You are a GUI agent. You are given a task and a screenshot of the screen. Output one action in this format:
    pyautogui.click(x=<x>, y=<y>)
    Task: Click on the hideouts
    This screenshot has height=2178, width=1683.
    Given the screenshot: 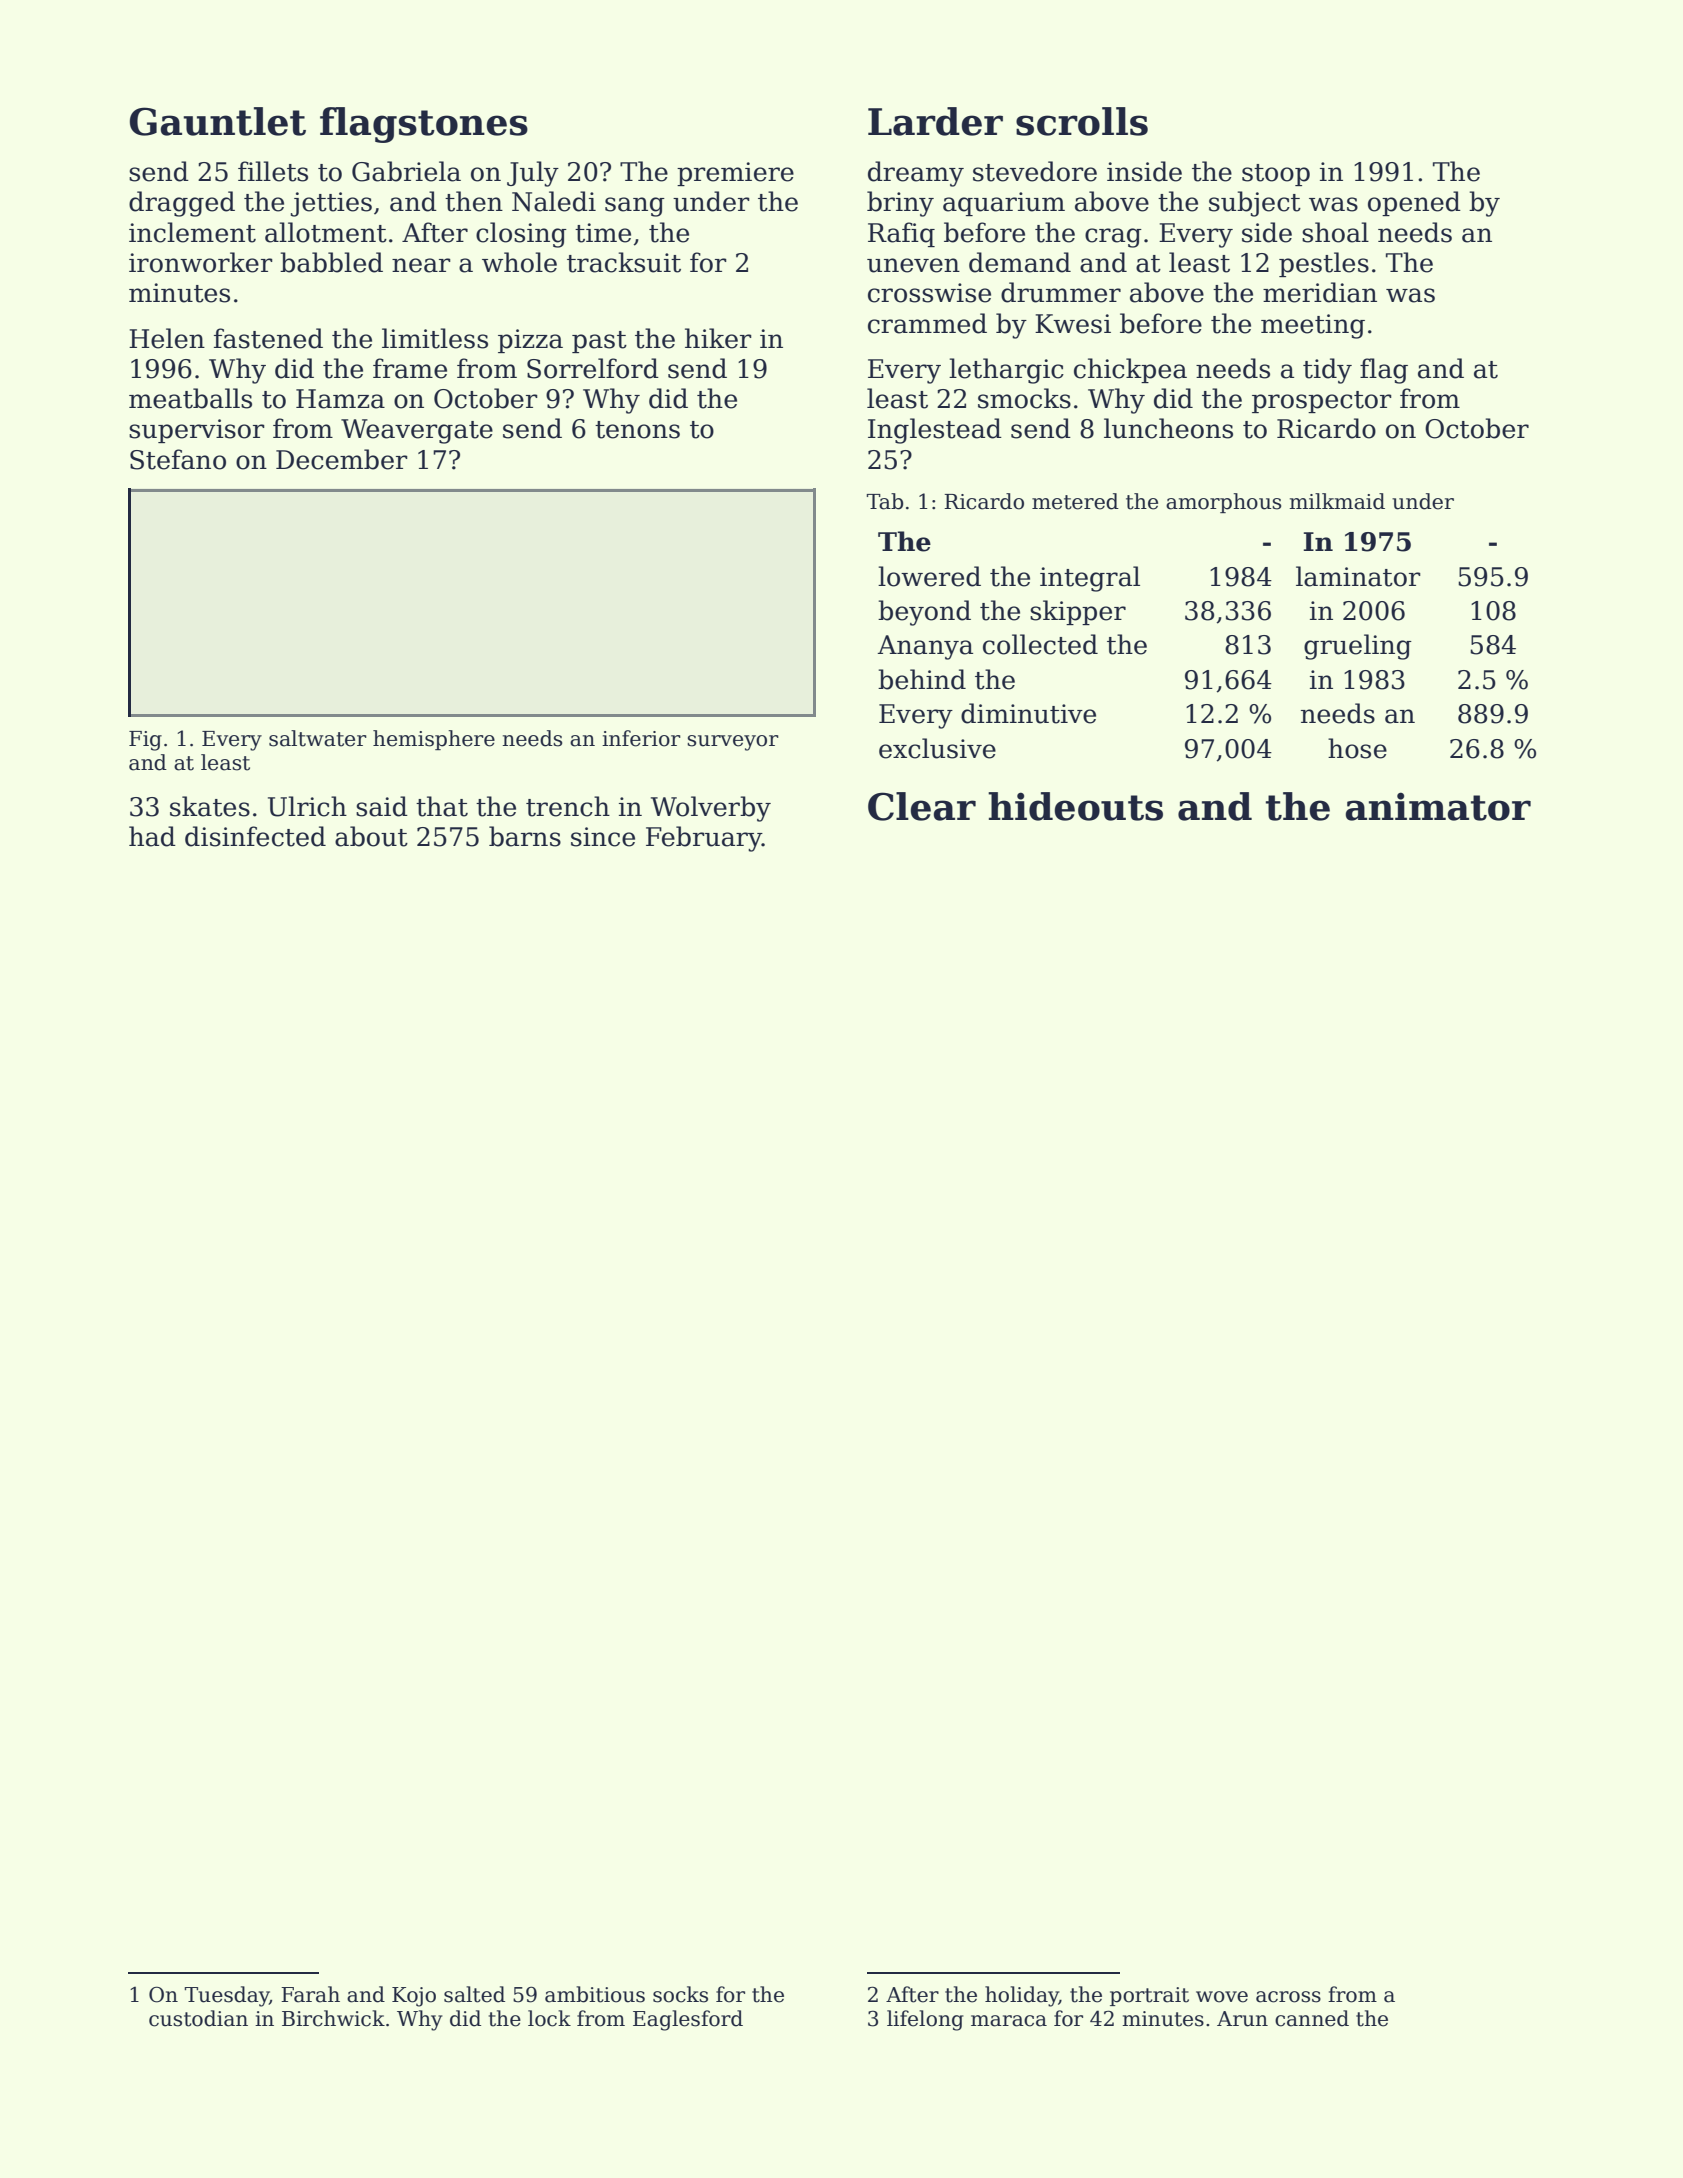 What is the action you would take?
    pyautogui.click(x=1075, y=806)
